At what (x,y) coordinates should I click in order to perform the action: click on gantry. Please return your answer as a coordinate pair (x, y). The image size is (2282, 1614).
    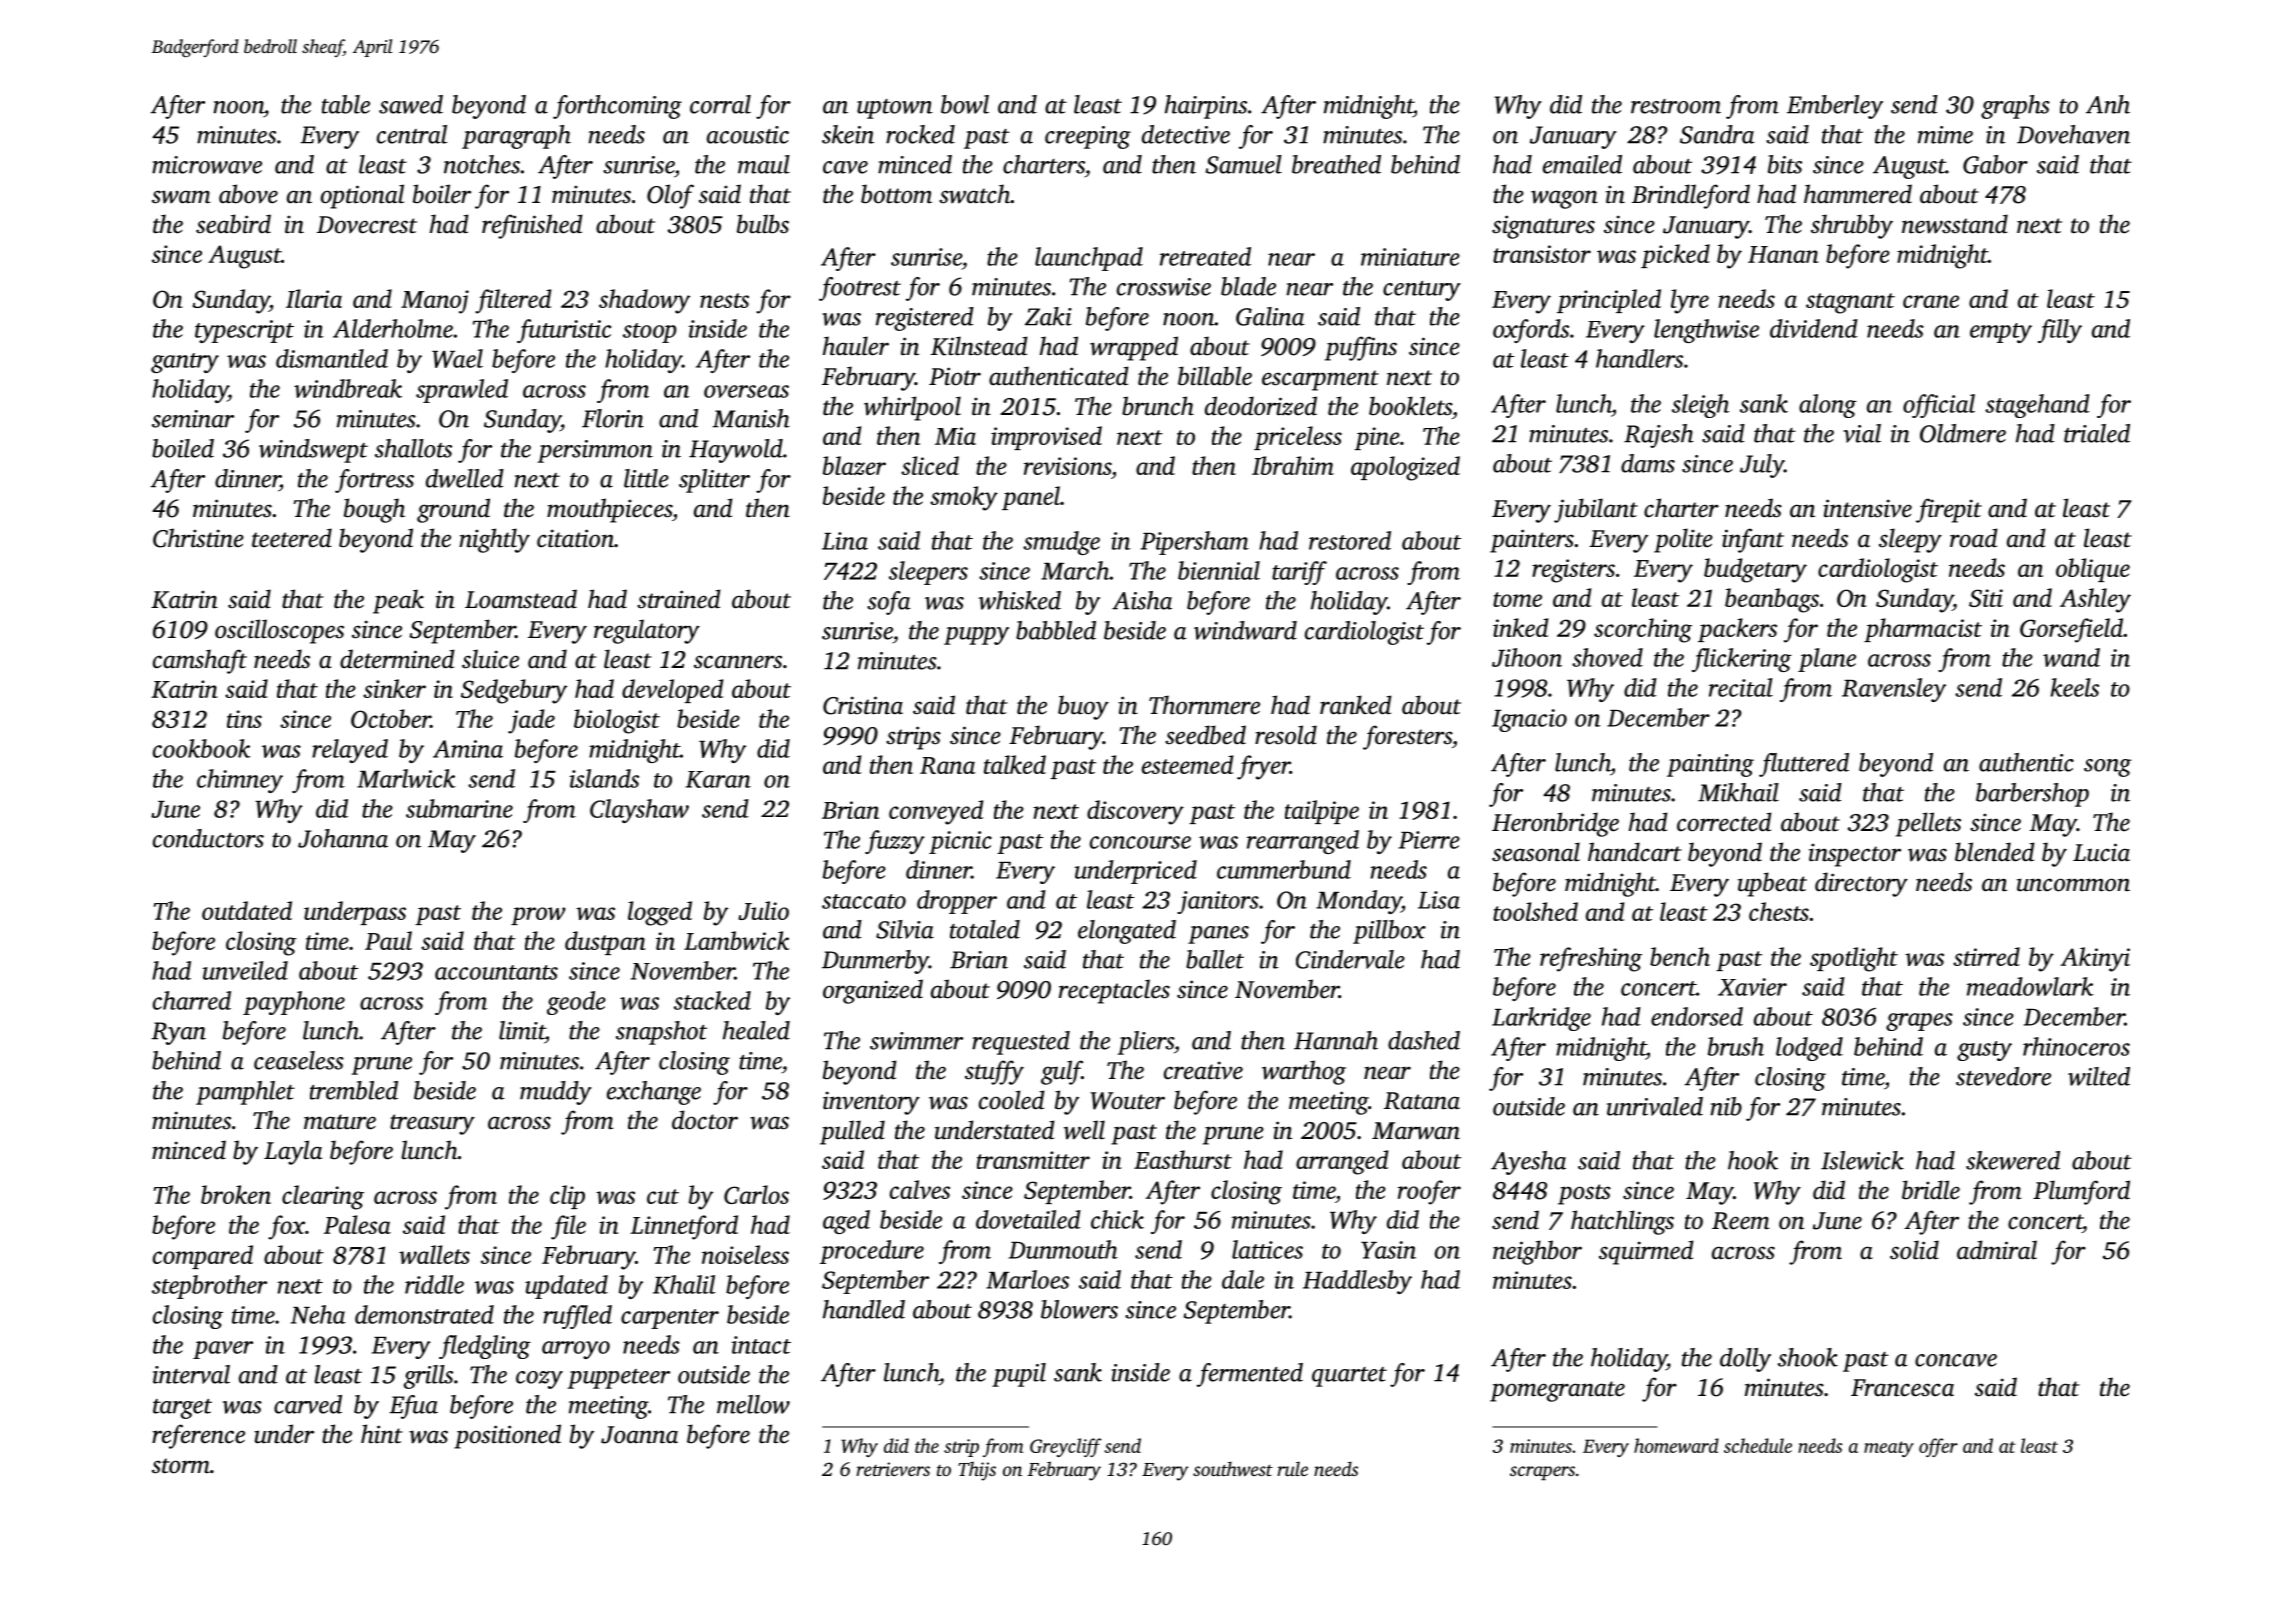
    Looking at the image, I should click on (185, 363).
